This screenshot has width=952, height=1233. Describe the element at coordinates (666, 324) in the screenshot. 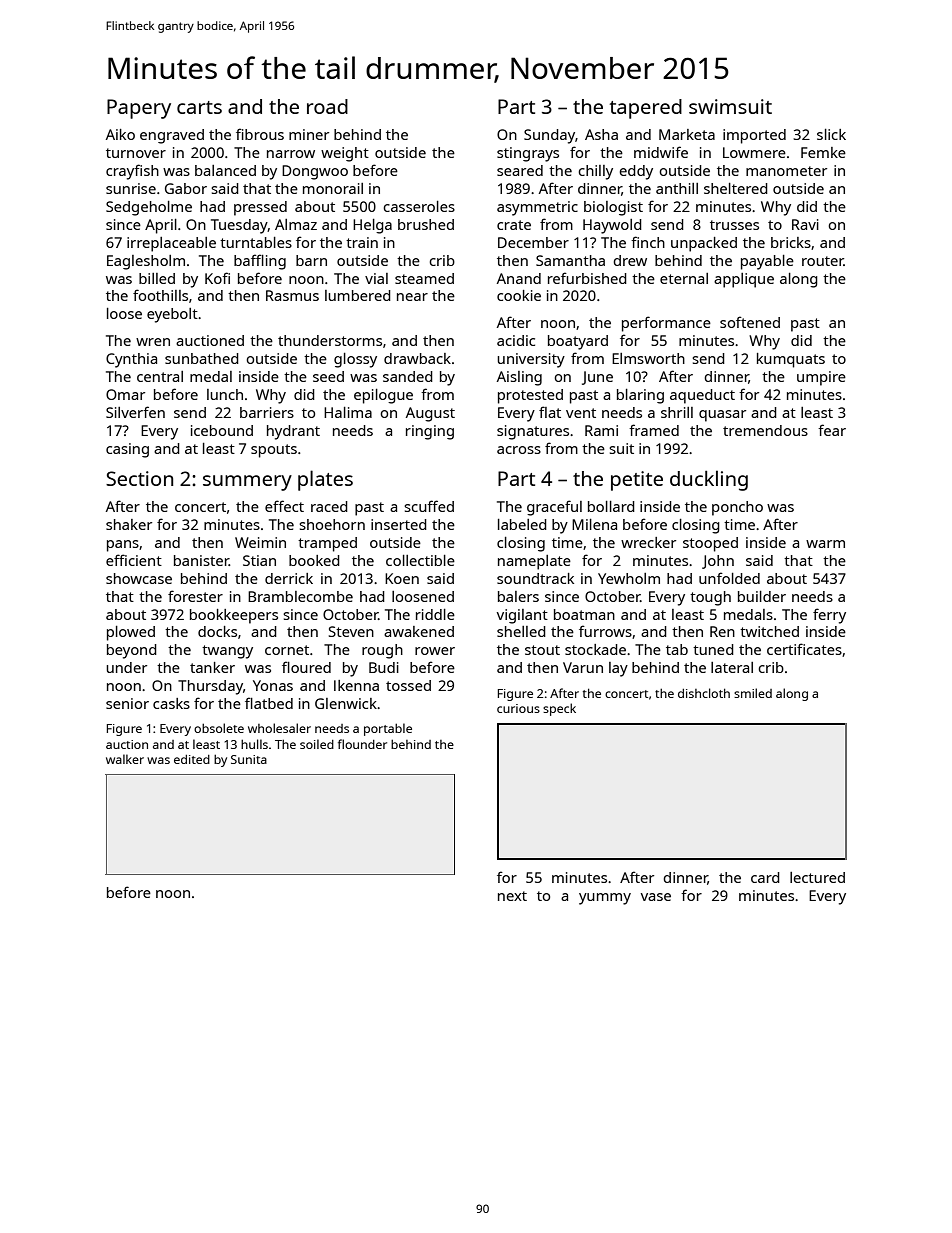

I see `performance` at that location.
